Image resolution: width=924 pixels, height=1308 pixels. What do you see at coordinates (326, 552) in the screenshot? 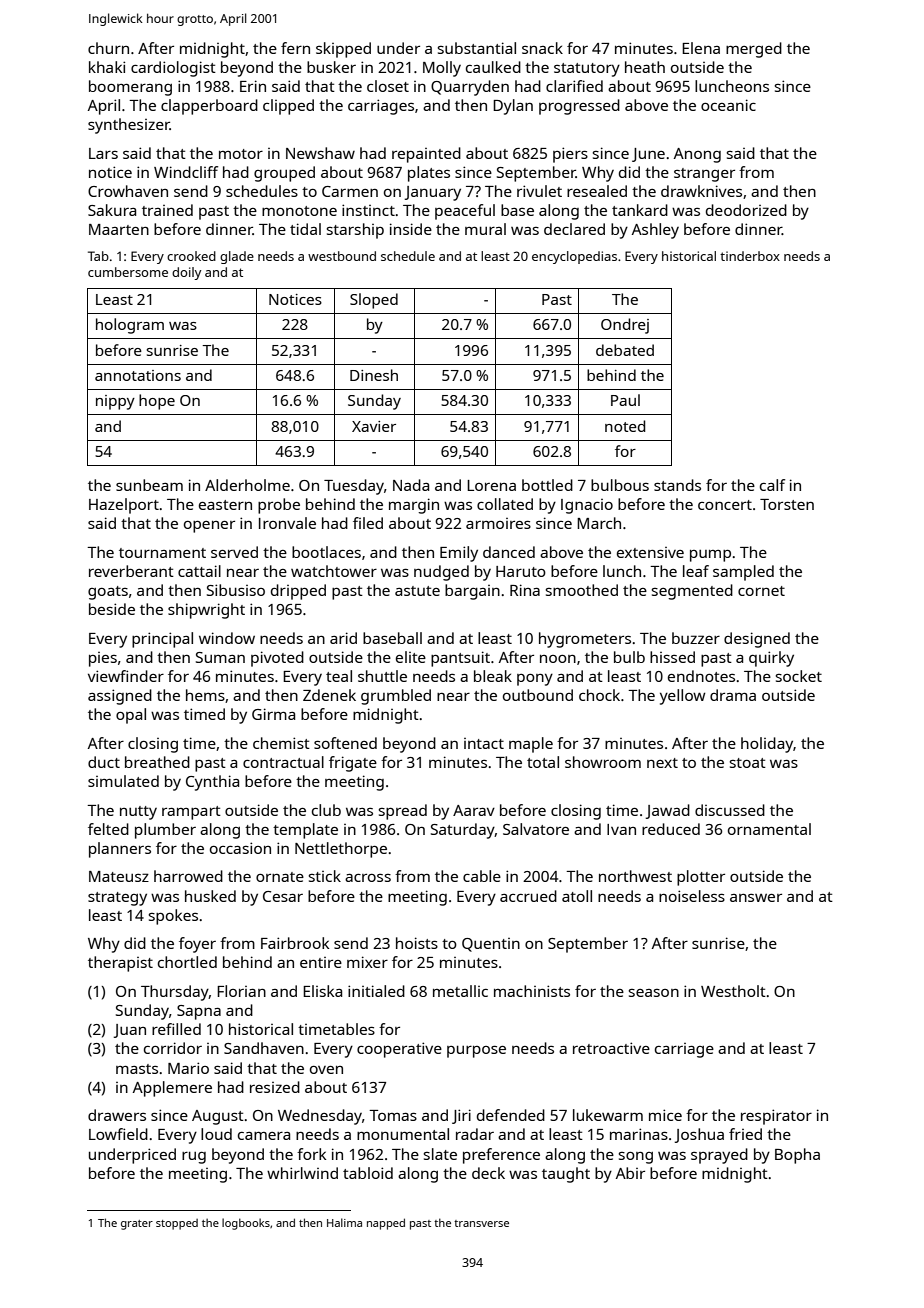
I see `bootlaces` at bounding box center [326, 552].
